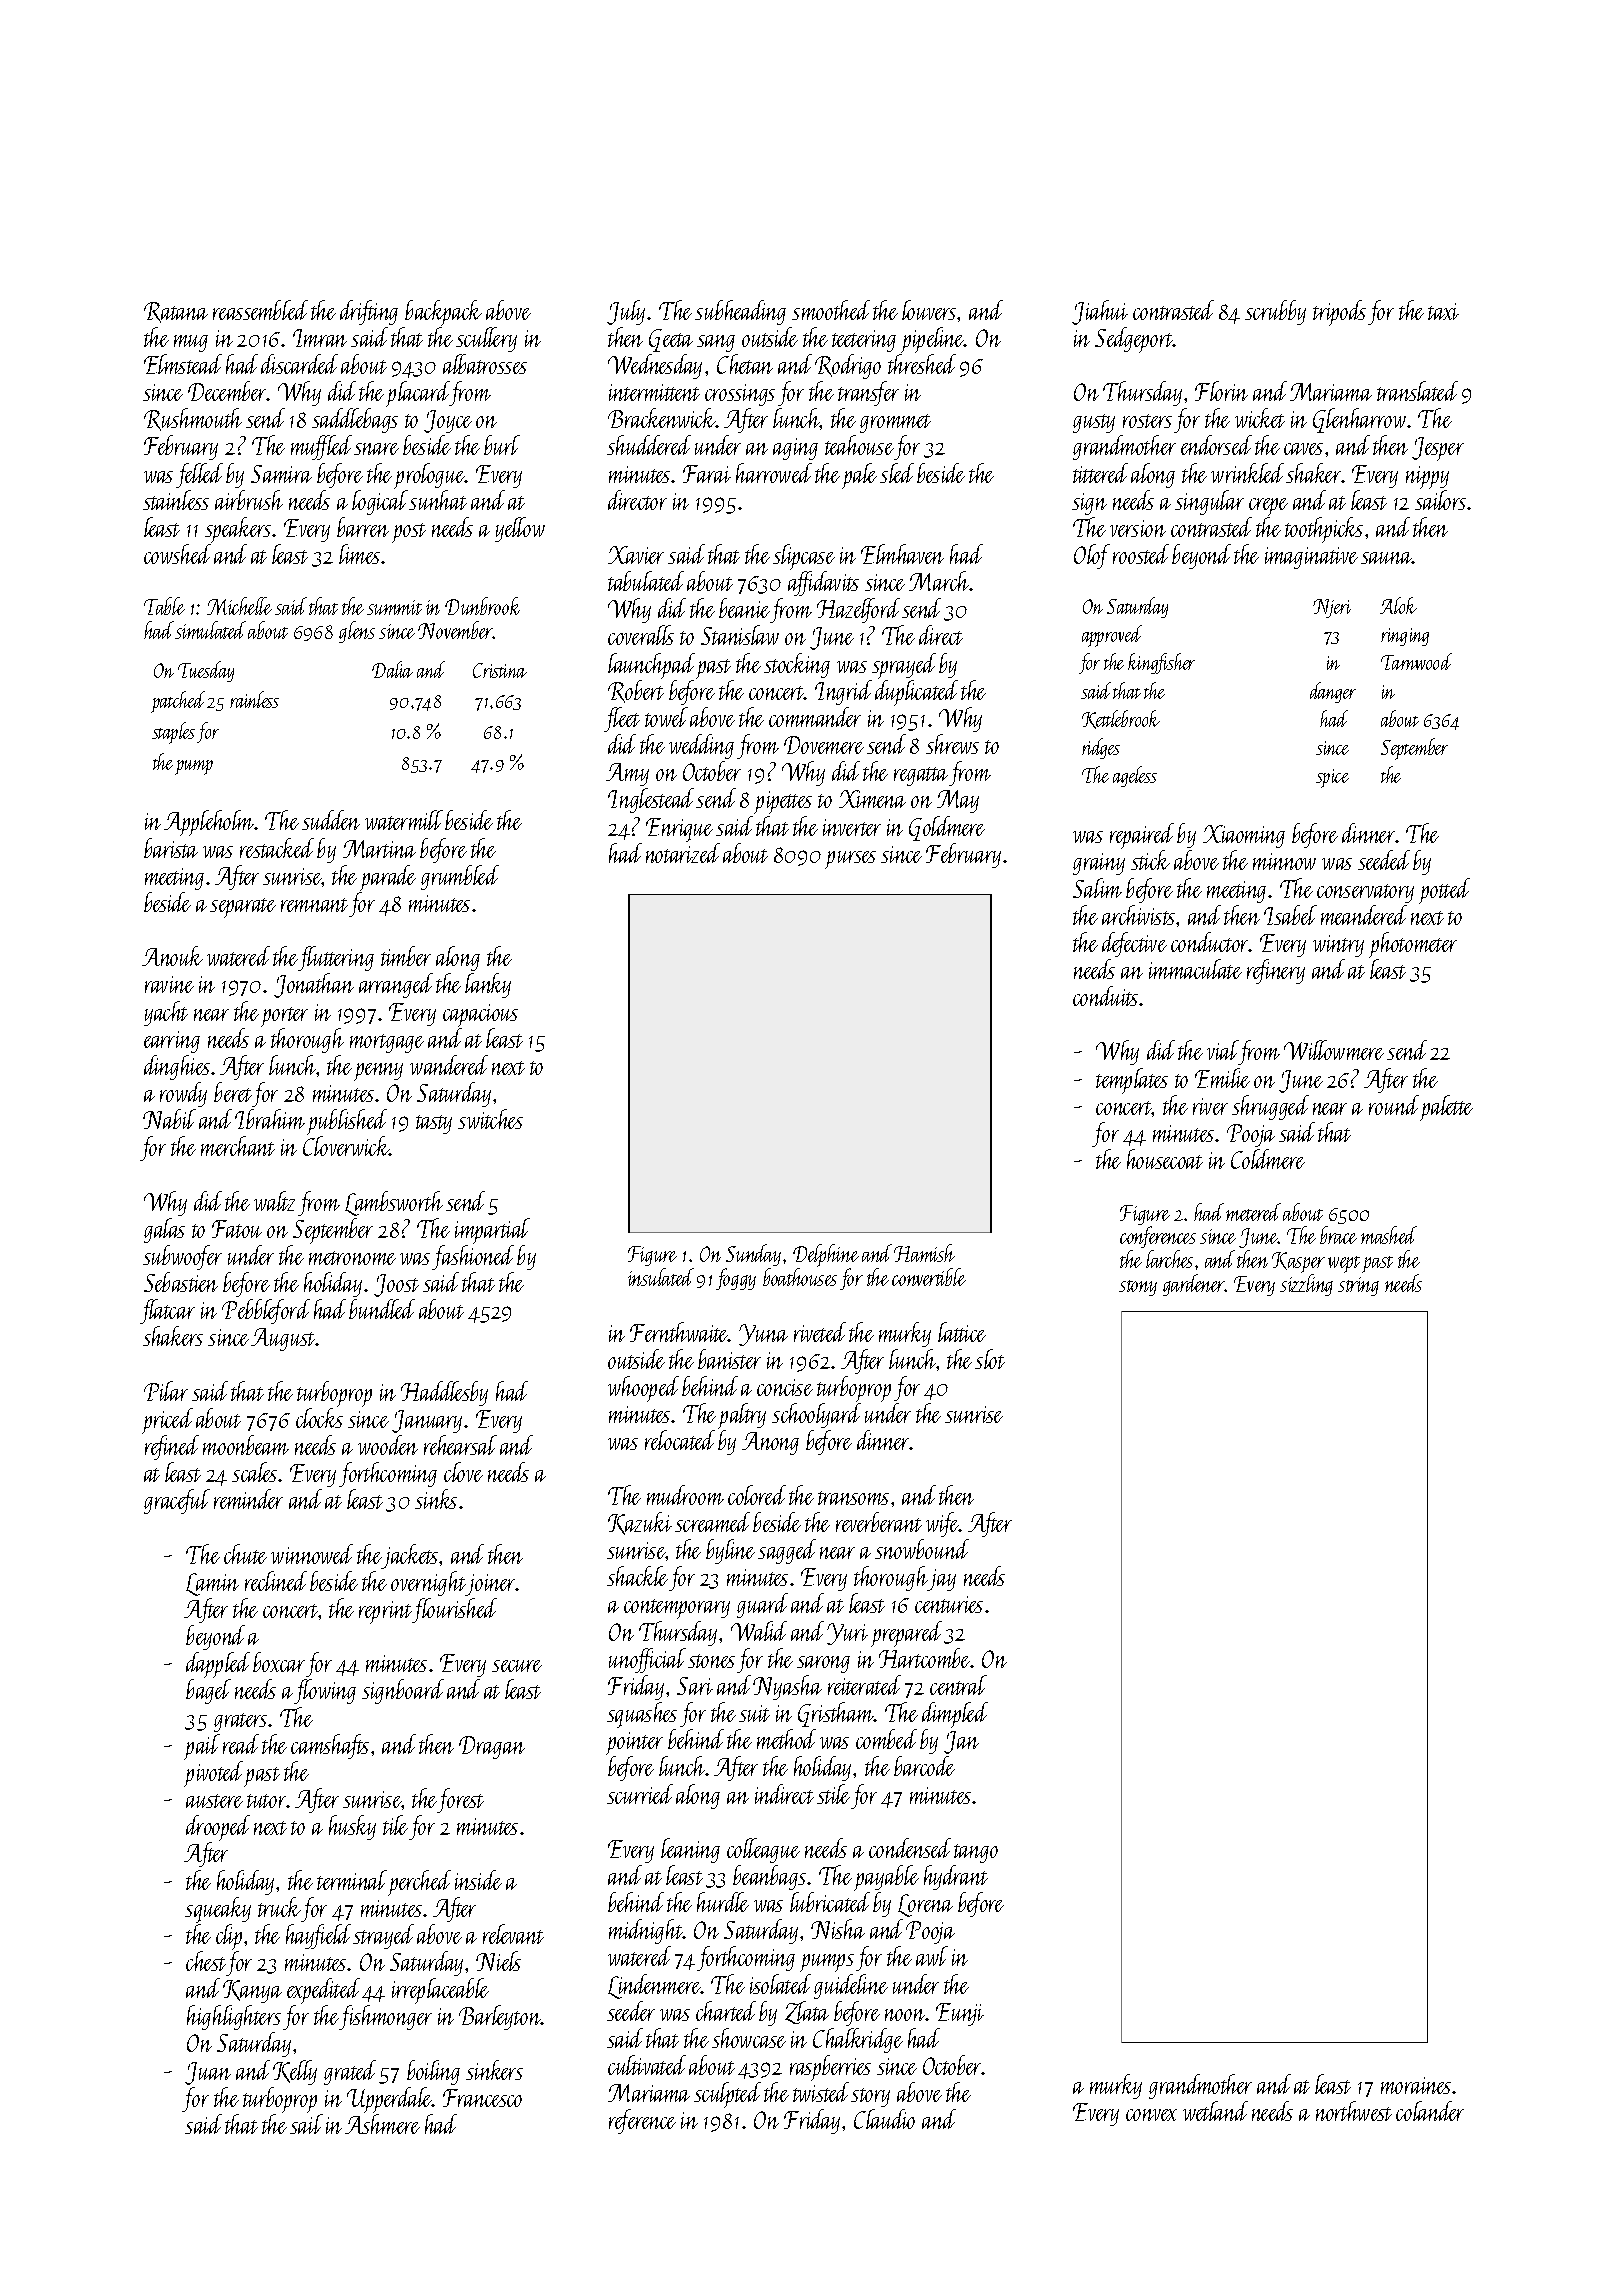  I want to click on round, so click(1394, 1105).
